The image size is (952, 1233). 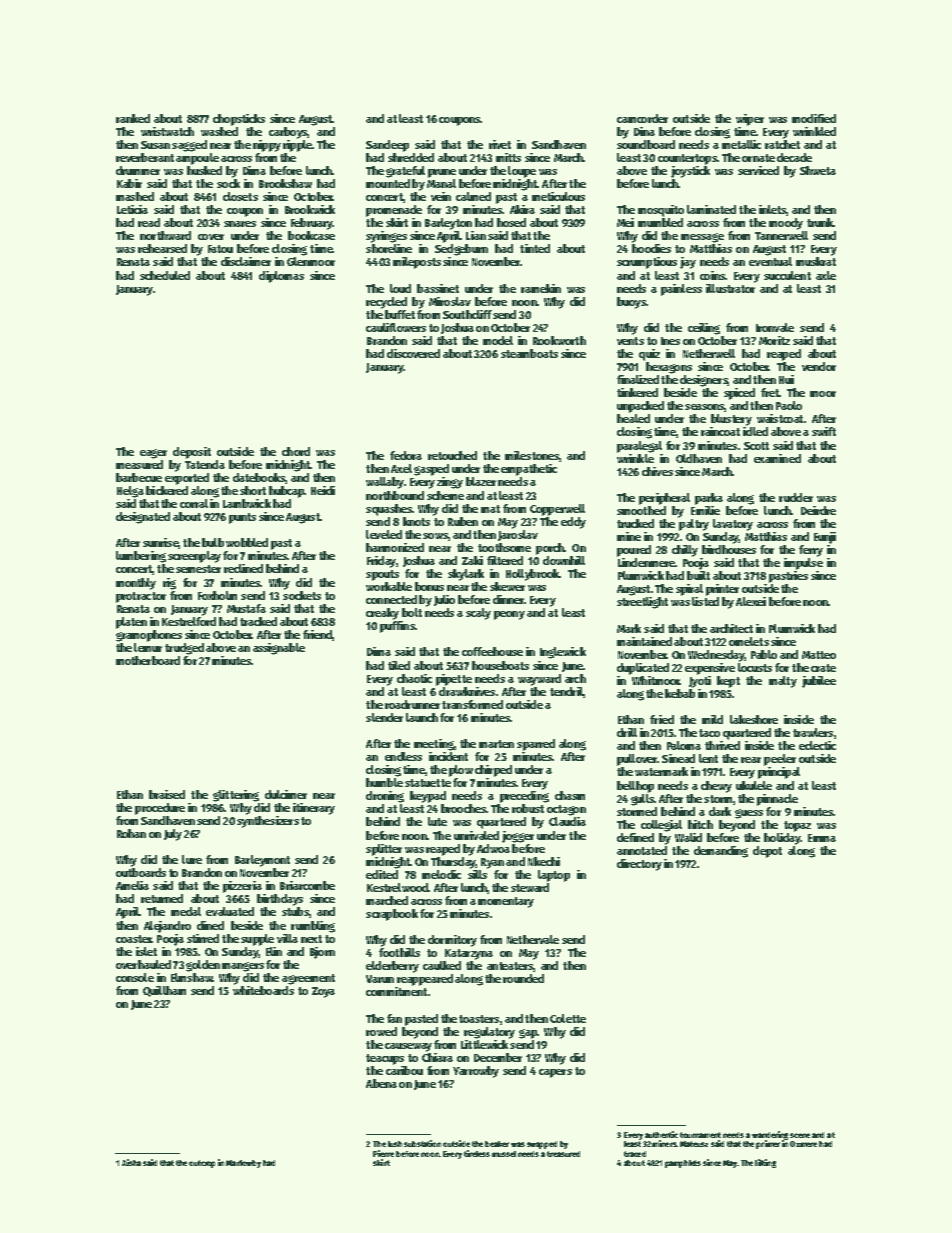 I want to click on traced, so click(x=635, y=1154).
